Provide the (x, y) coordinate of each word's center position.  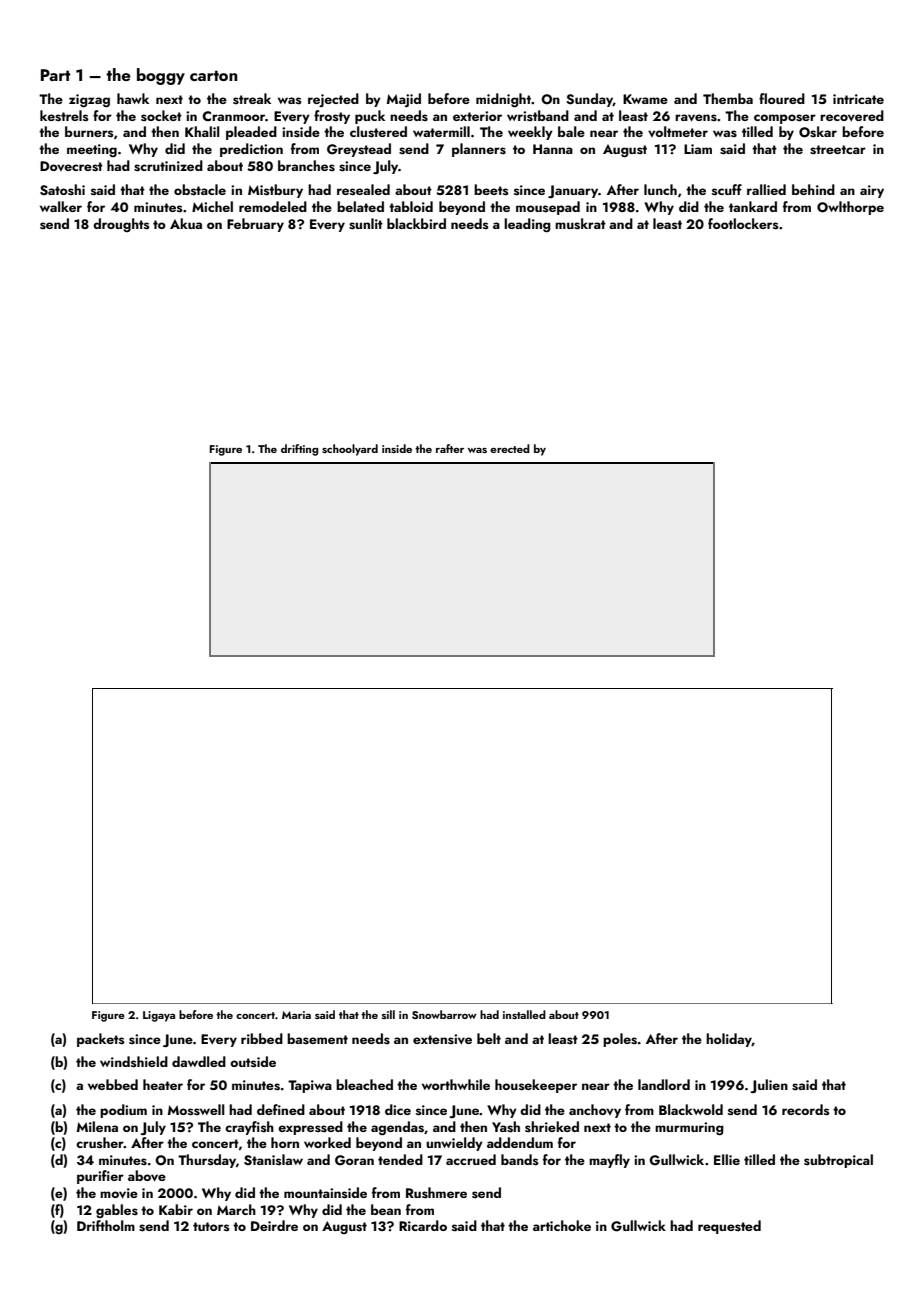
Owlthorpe (850, 208)
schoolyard (350, 450)
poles (620, 1040)
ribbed (262, 1038)
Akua (186, 223)
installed (524, 1014)
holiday (729, 1040)
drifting (299, 450)
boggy (161, 76)
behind (813, 189)
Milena (97, 1126)
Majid (404, 100)
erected (510, 448)
